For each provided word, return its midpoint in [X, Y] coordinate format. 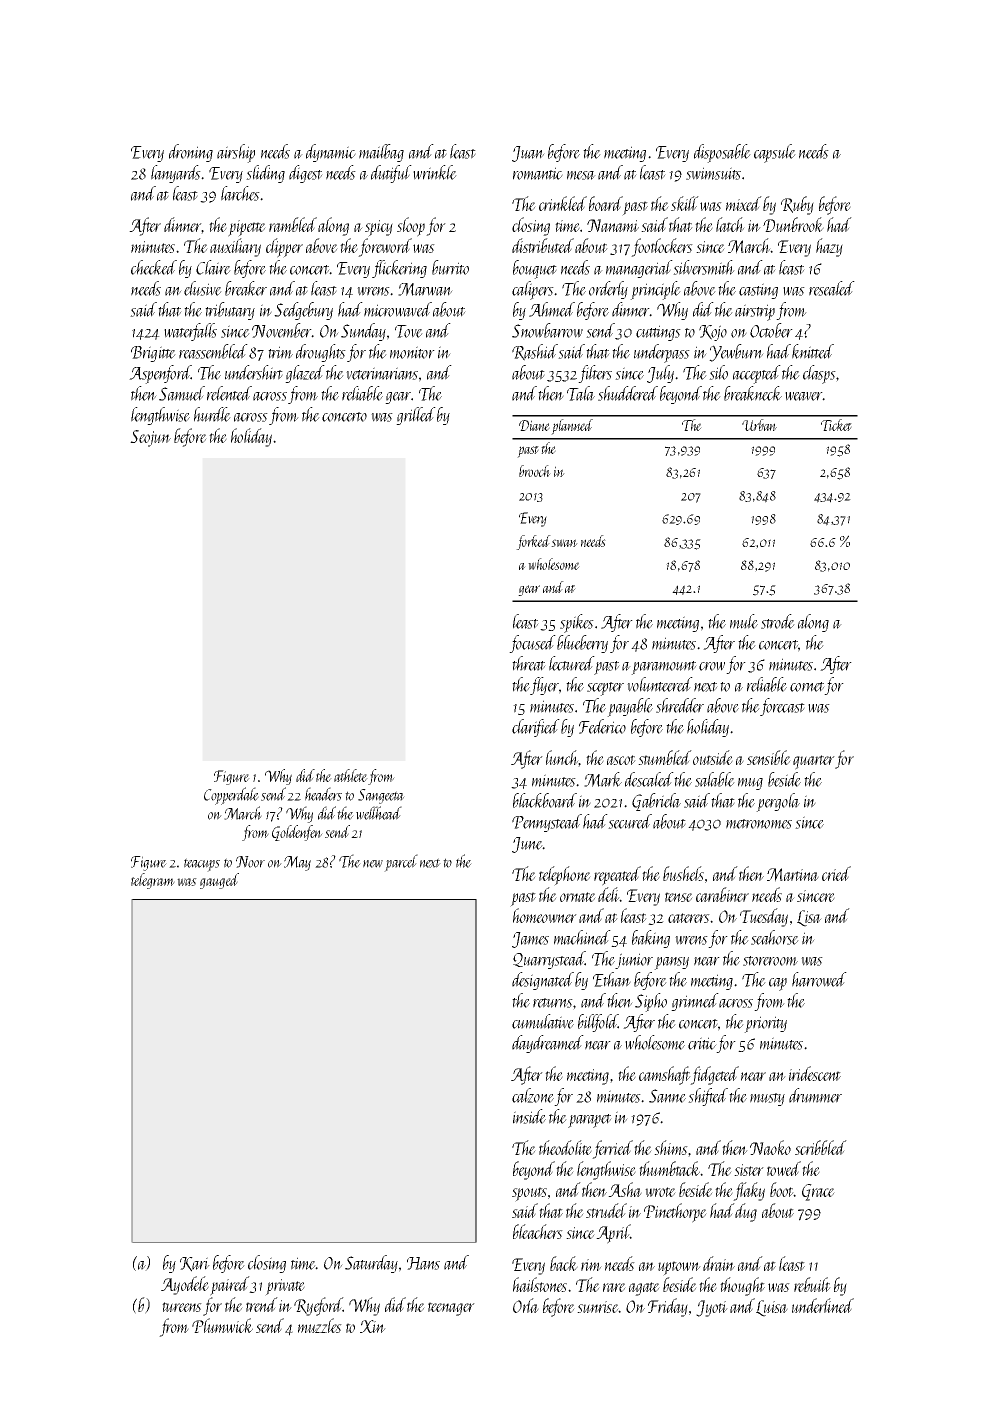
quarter [814, 762]
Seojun [150, 438]
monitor [412, 352]
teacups [202, 865]
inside [529, 1116]
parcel [401, 863]
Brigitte [153, 354]
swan [564, 543]
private [285, 1287]
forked [533, 542]
